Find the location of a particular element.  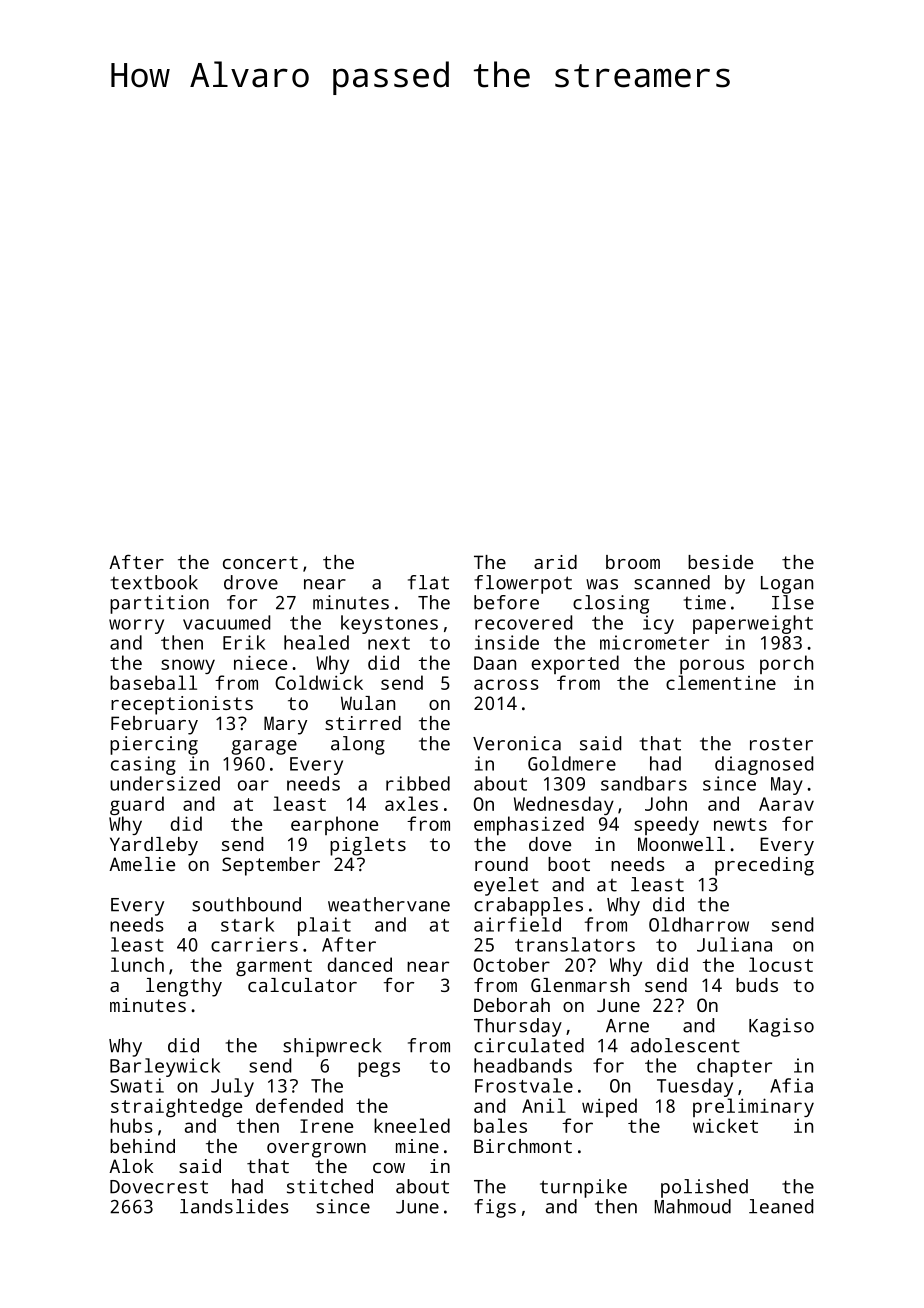

July is located at coordinates (232, 1087).
